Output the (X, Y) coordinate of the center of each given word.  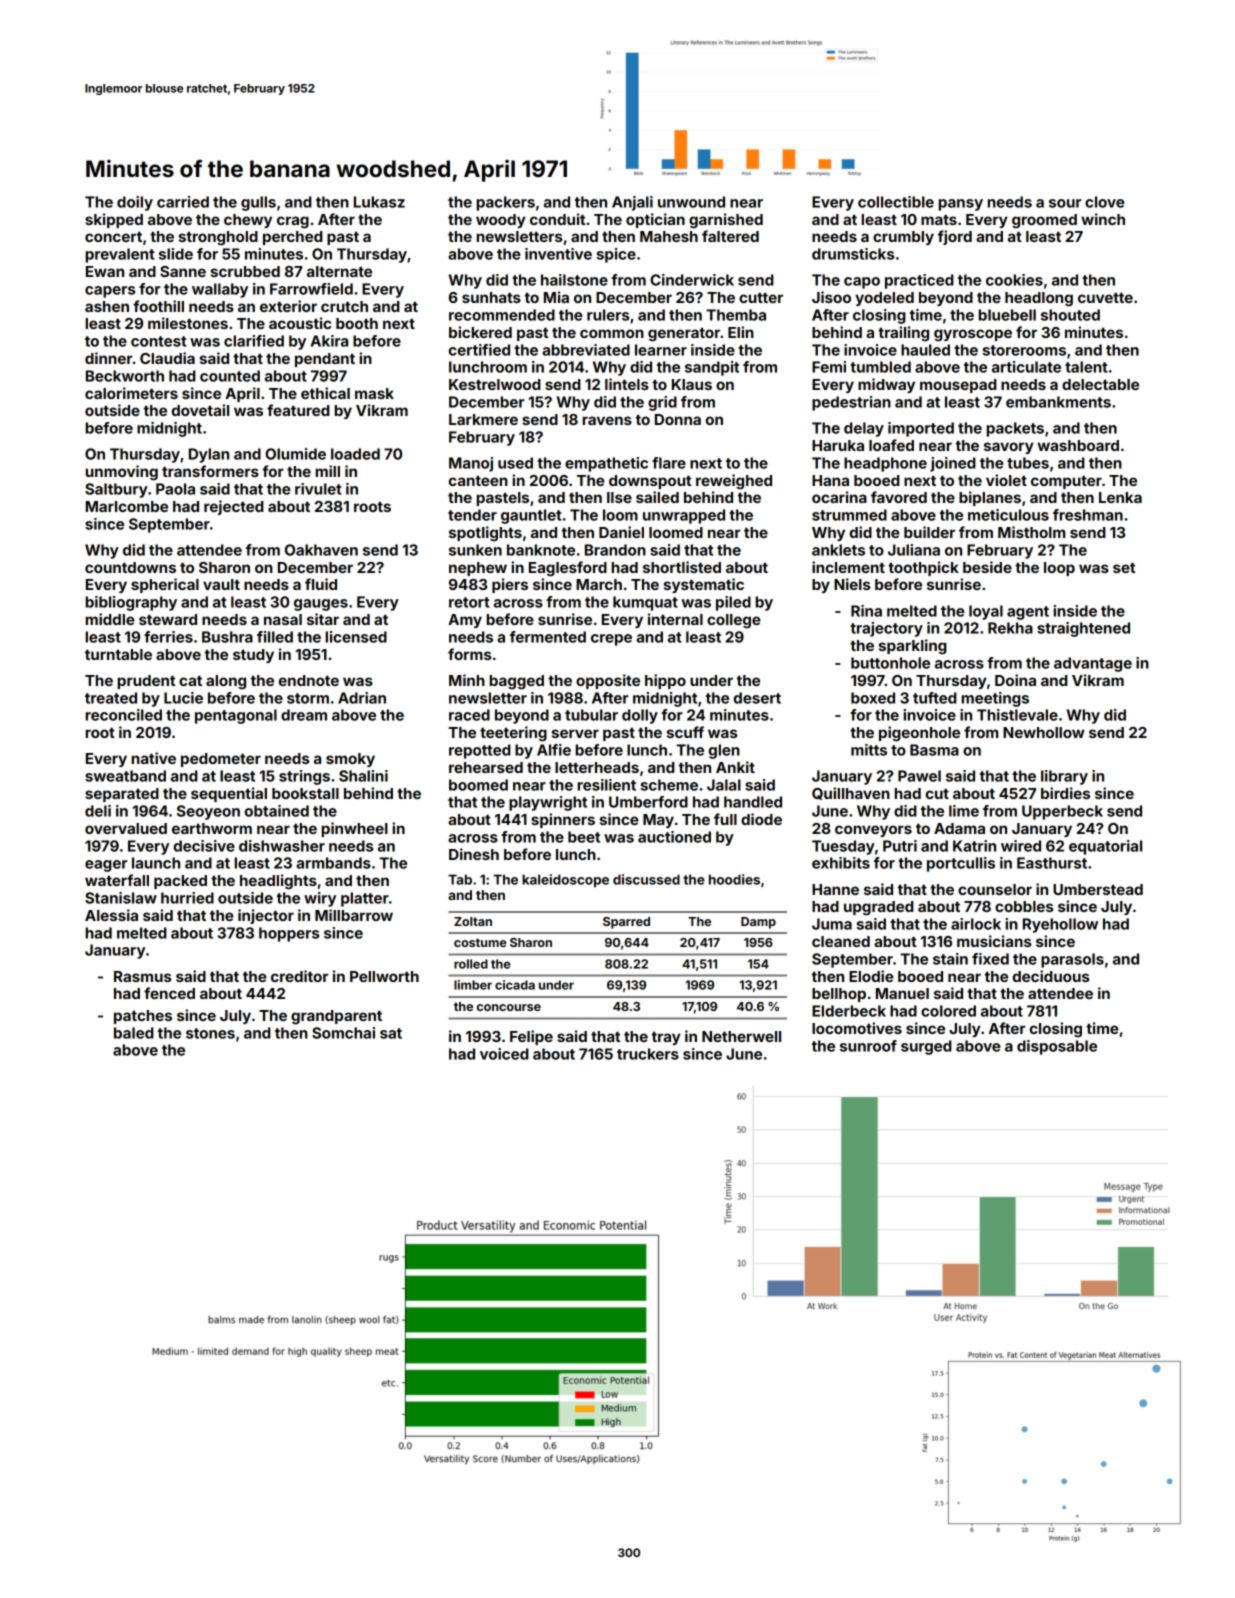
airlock (976, 924)
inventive (558, 254)
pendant (325, 360)
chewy (248, 221)
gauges (321, 605)
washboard (1078, 445)
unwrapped (684, 516)
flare (669, 463)
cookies (1014, 280)
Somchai (343, 1033)
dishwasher (282, 846)
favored (899, 497)
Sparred (626, 923)
